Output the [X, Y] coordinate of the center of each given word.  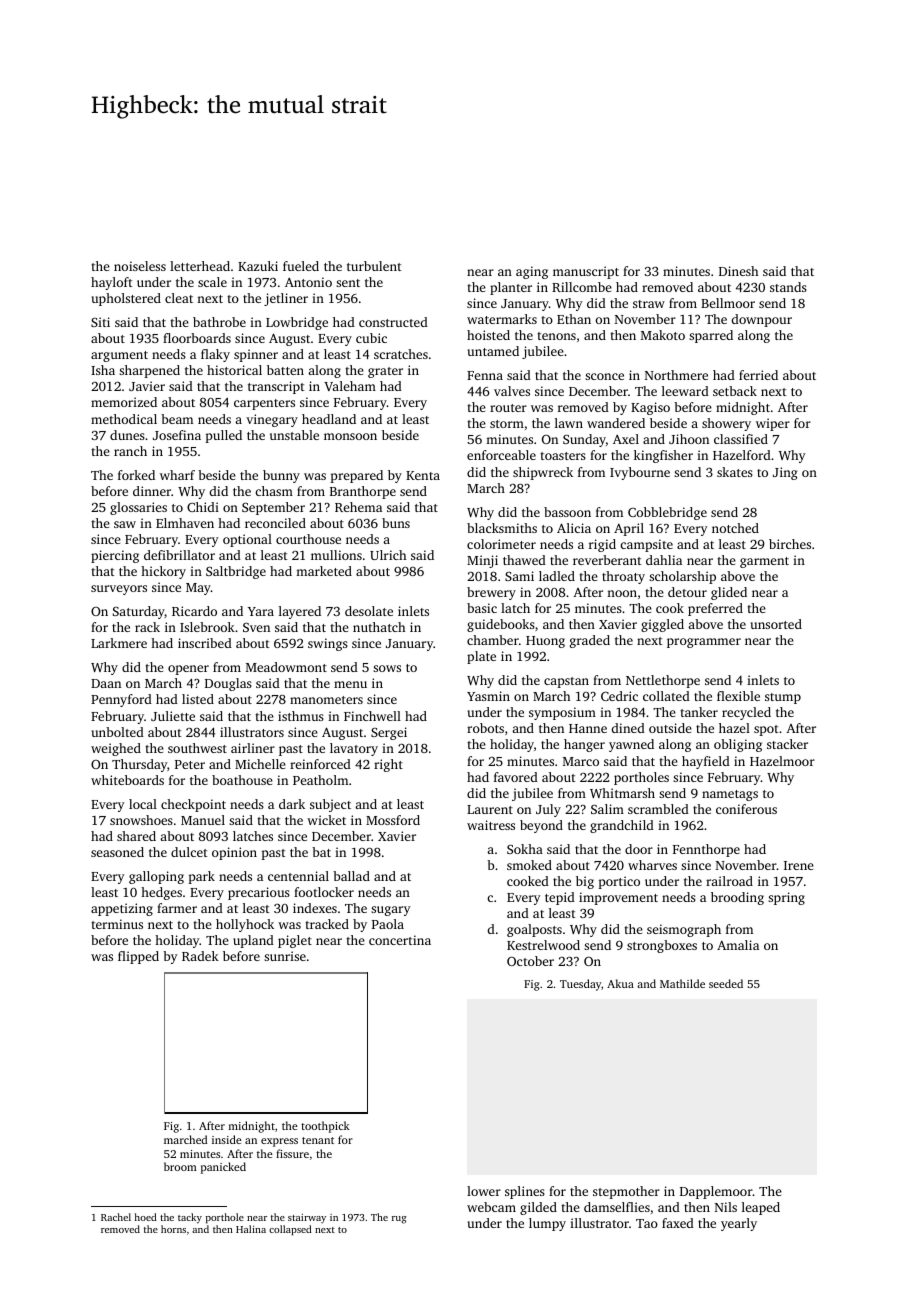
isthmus [301, 716]
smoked [529, 865]
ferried [758, 375]
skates [735, 472]
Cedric [619, 696]
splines [525, 1192]
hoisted [488, 335]
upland [253, 941]
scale [212, 282]
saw [125, 524]
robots [485, 728]
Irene [799, 865]
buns [396, 523]
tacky [190, 1218]
